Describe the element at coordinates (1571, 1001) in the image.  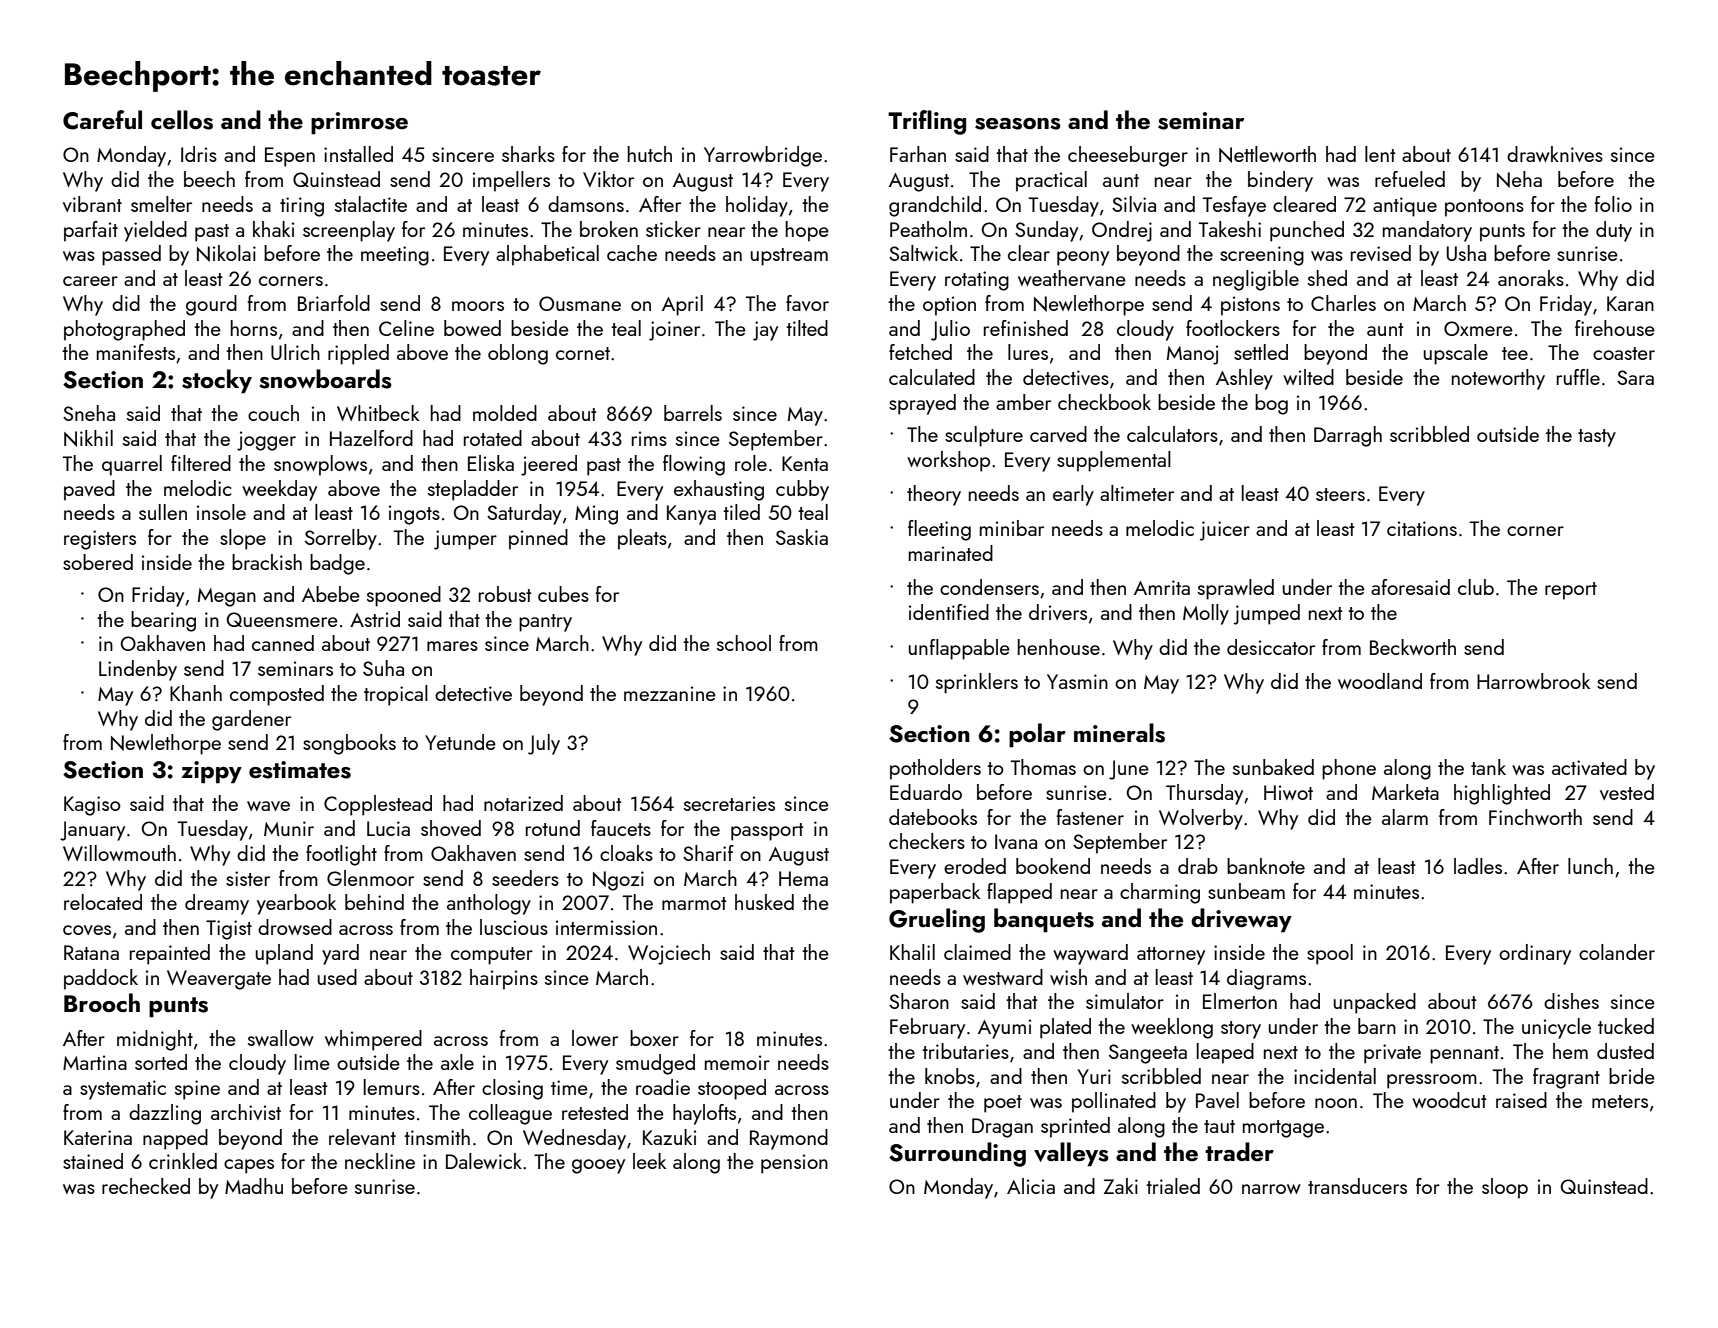
I see `dishes` at that location.
